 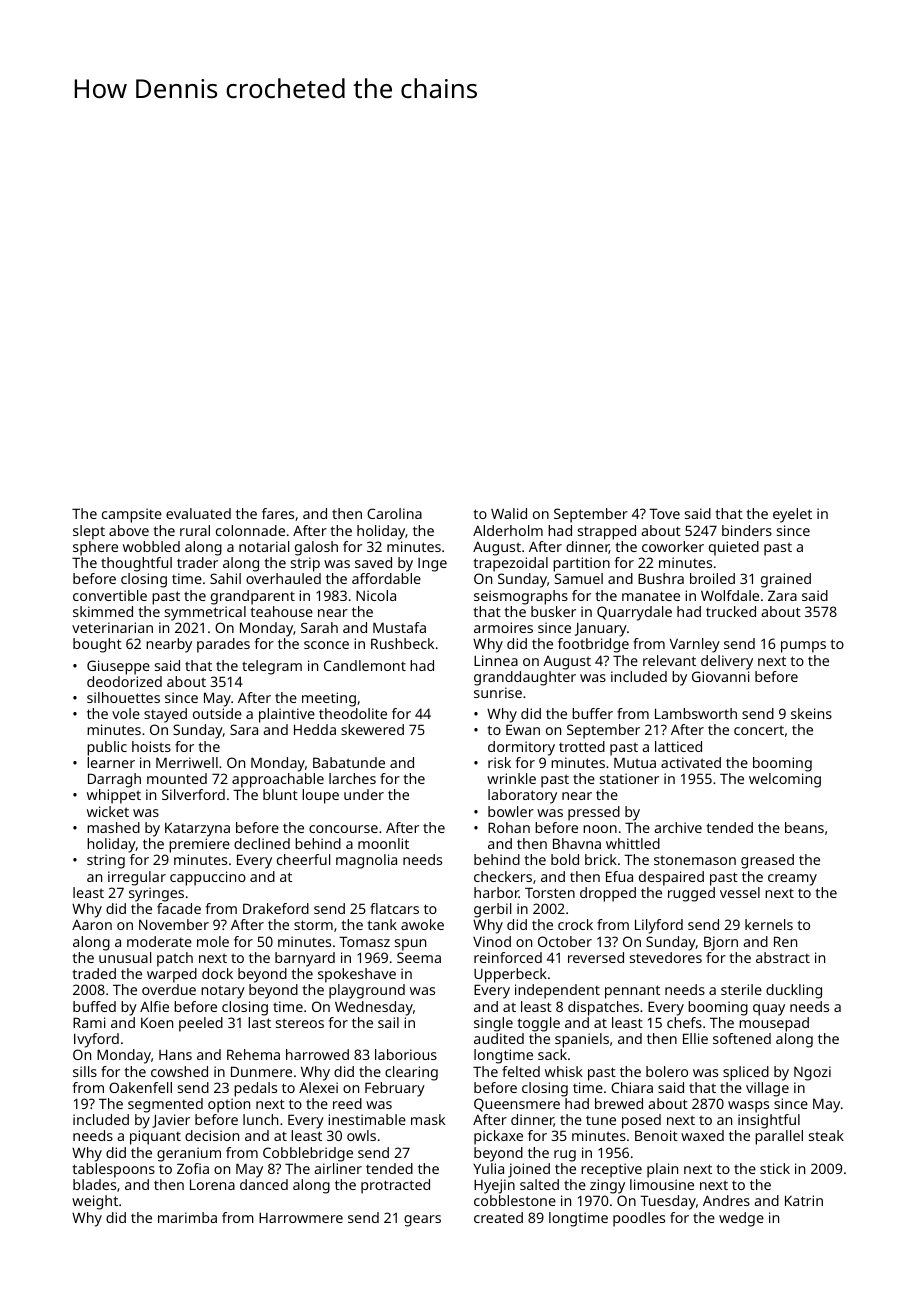 I want to click on Bjorn, so click(x=721, y=943).
